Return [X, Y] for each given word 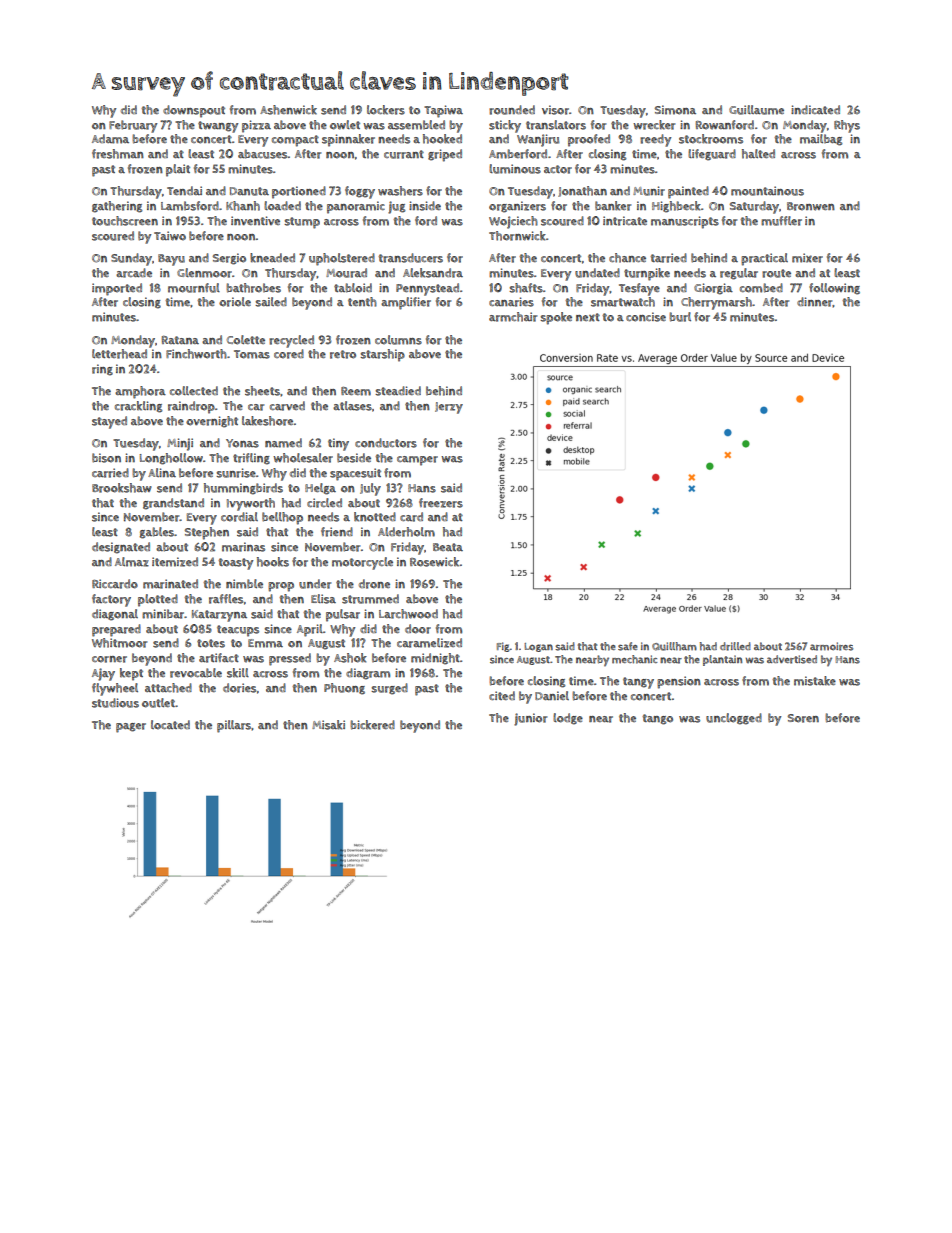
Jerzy [449, 408]
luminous [515, 169]
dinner [815, 302]
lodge [568, 719]
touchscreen [125, 221]
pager [131, 728]
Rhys [847, 126]
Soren [803, 718]
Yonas [242, 443]
